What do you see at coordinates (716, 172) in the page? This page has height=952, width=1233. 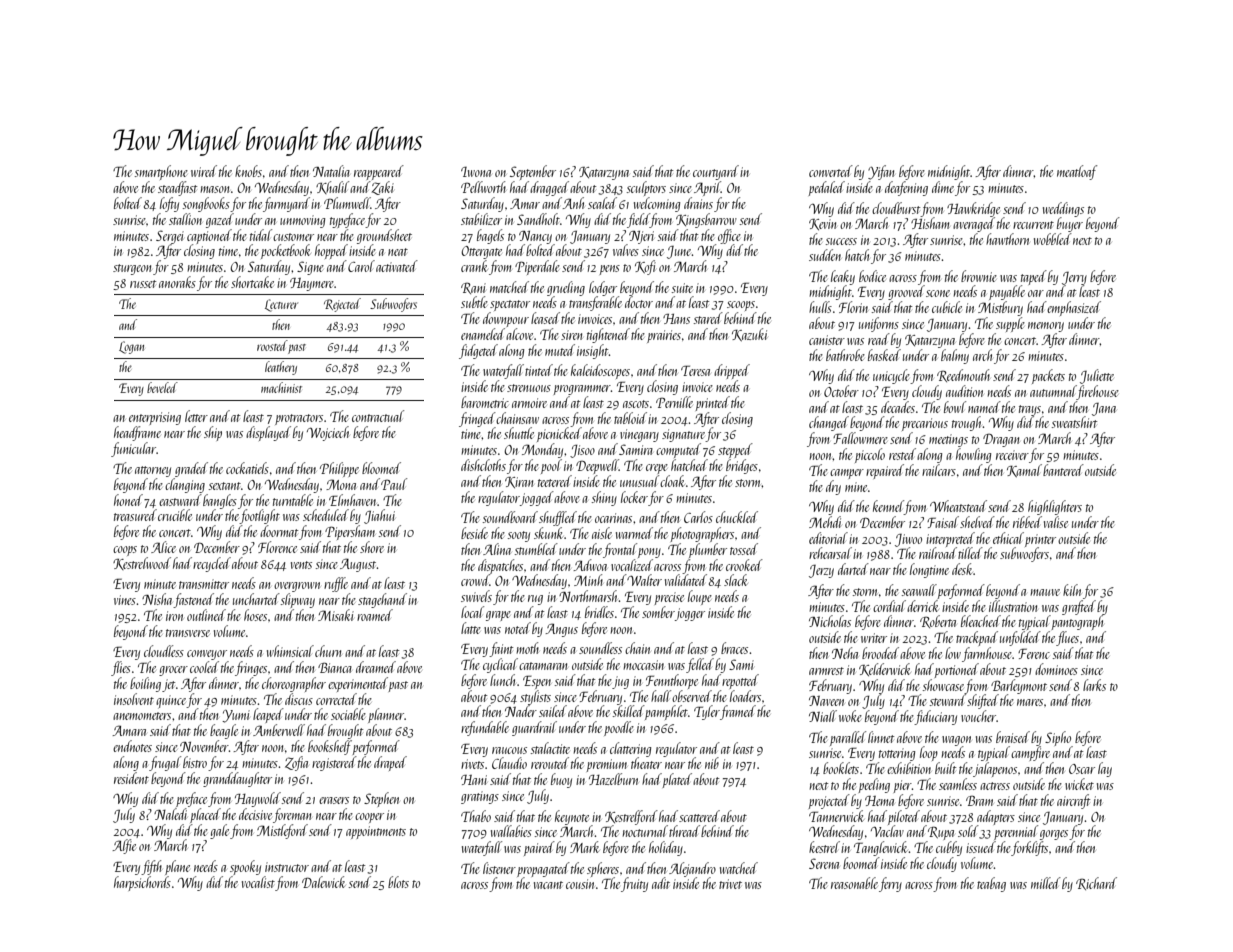 I see `courtyard` at bounding box center [716, 172].
